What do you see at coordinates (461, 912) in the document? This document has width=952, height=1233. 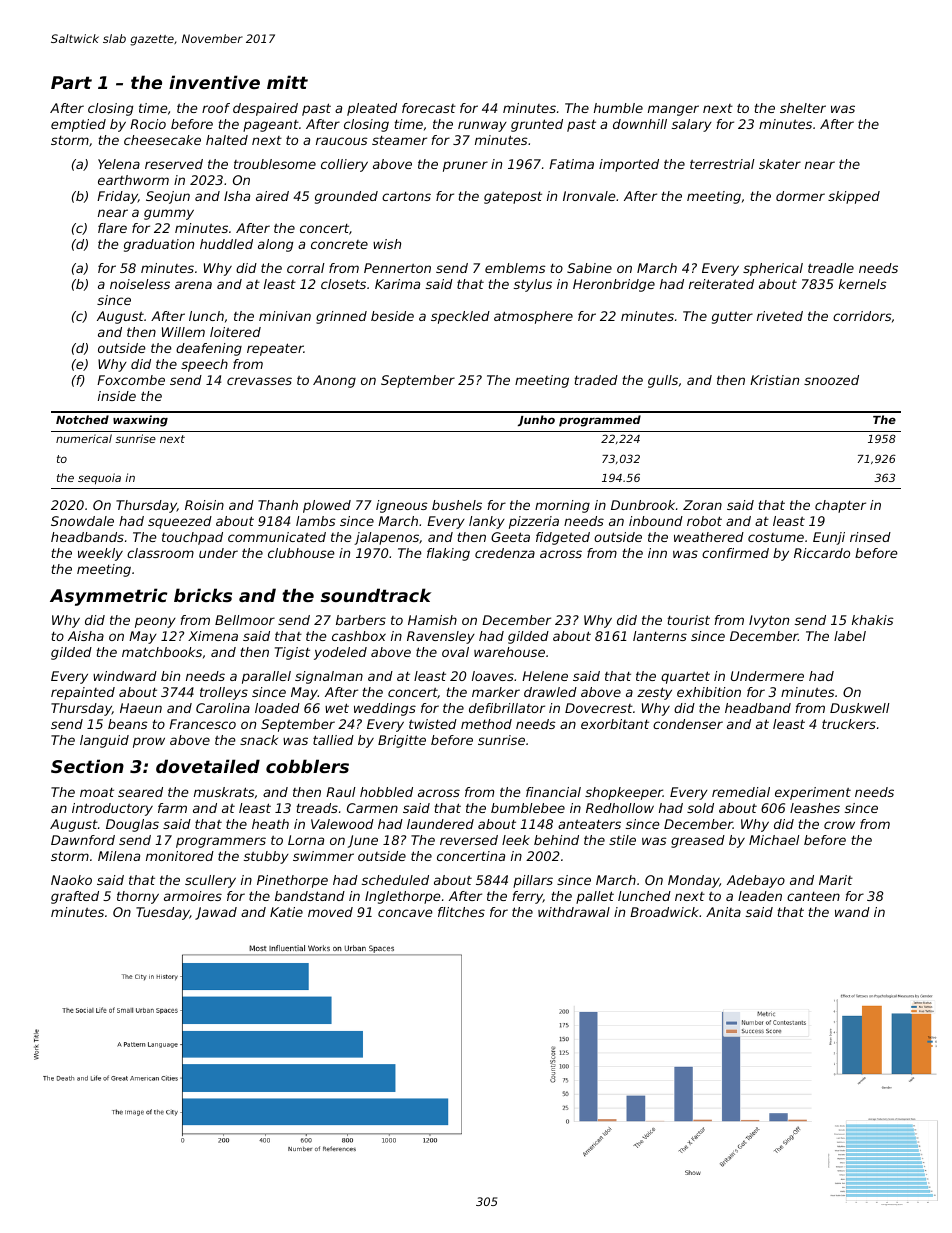 I see `flitches` at bounding box center [461, 912].
